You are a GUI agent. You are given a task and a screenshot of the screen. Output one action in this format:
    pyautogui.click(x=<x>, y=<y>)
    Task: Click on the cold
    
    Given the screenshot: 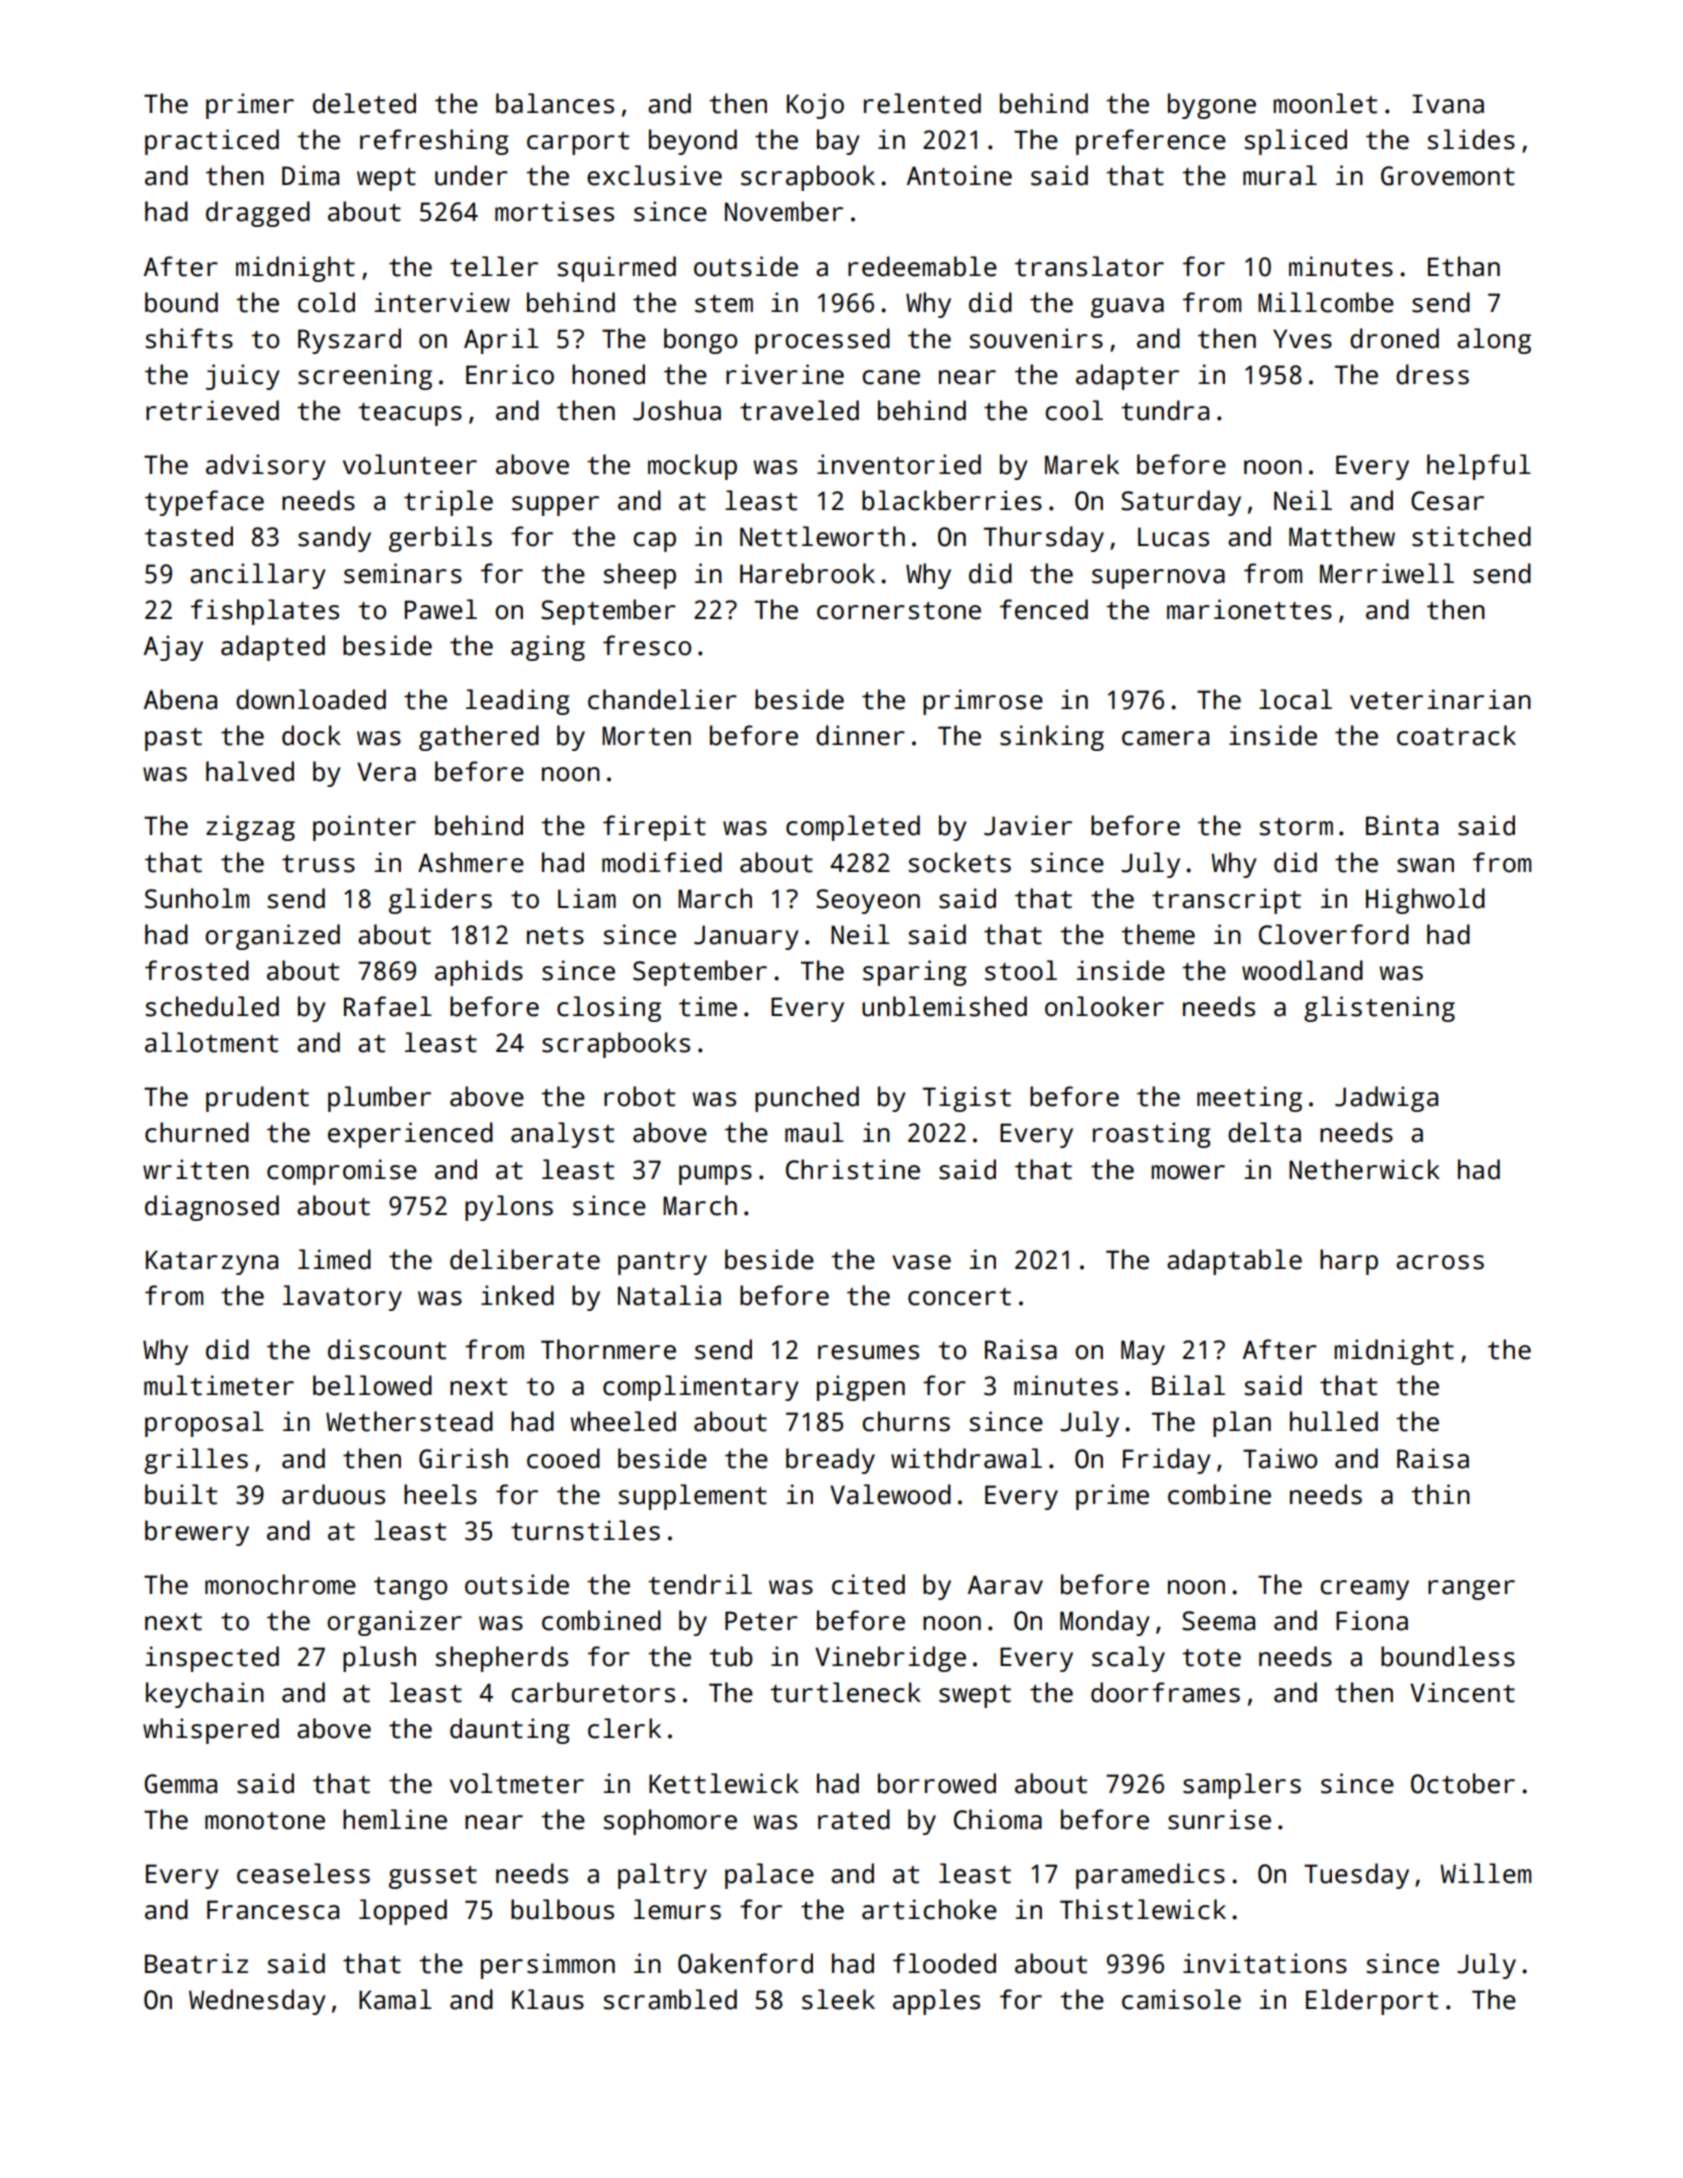 What is the action you would take?
    pyautogui.click(x=326, y=302)
